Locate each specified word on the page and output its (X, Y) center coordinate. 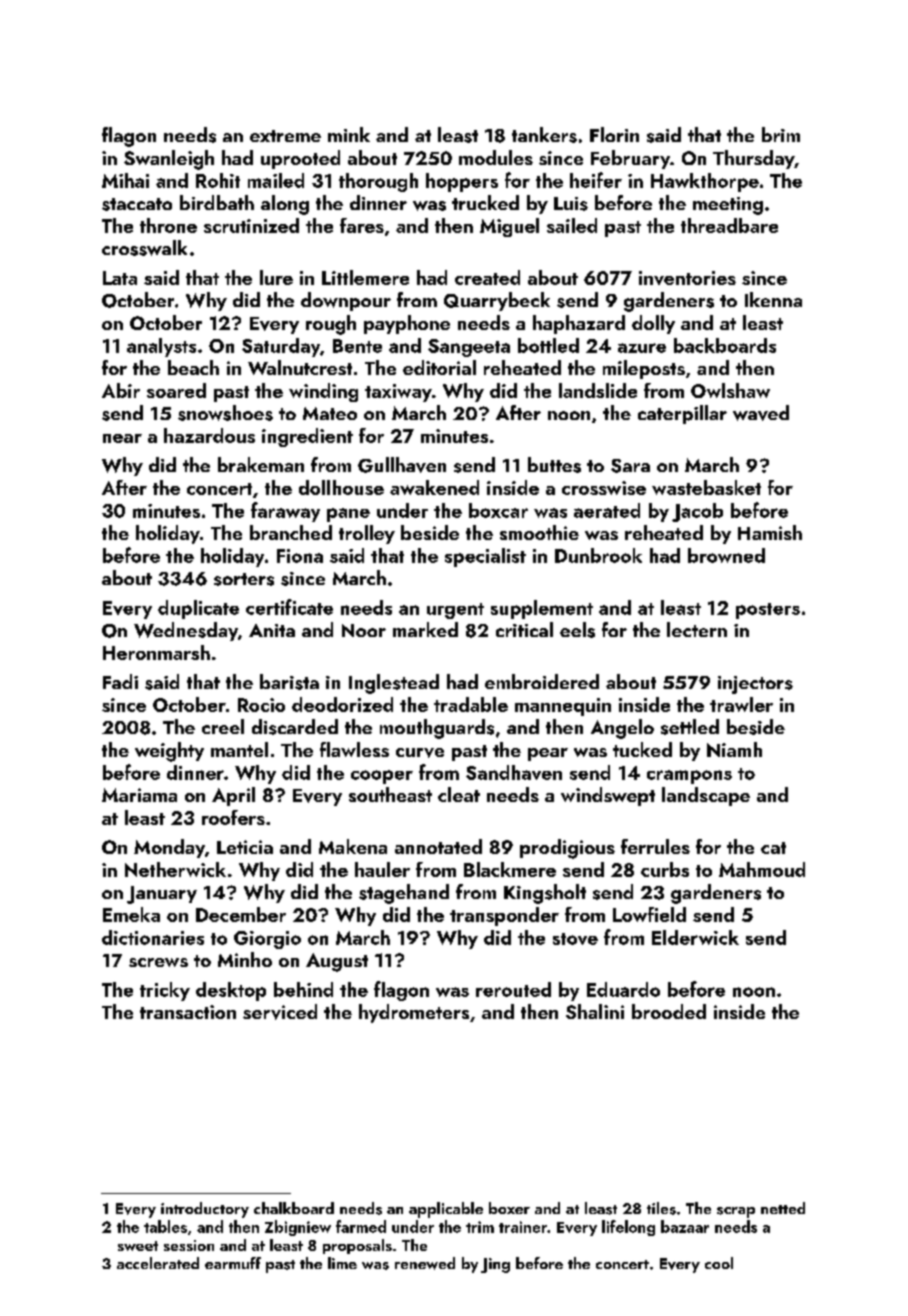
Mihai (125, 180)
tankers (544, 135)
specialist (485, 557)
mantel (239, 749)
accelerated (158, 1263)
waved (761, 413)
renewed (425, 1263)
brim (781, 134)
